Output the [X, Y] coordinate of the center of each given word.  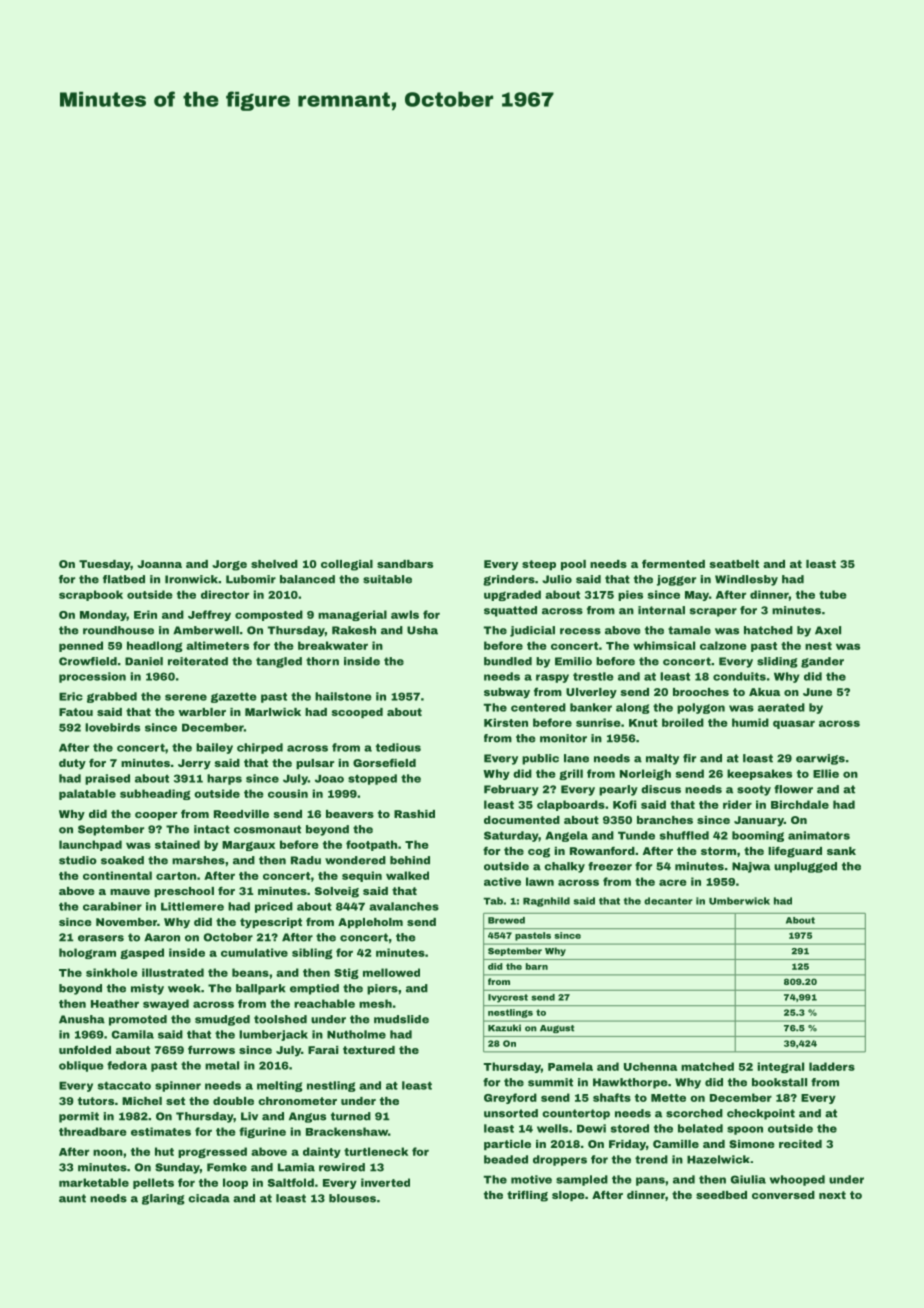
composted [269, 615]
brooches [701, 692]
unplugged [805, 867]
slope [568, 1196]
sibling [312, 953]
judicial [532, 631]
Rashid [414, 814]
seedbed [721, 1195]
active [502, 881]
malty [662, 759]
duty [72, 764]
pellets [153, 1183]
